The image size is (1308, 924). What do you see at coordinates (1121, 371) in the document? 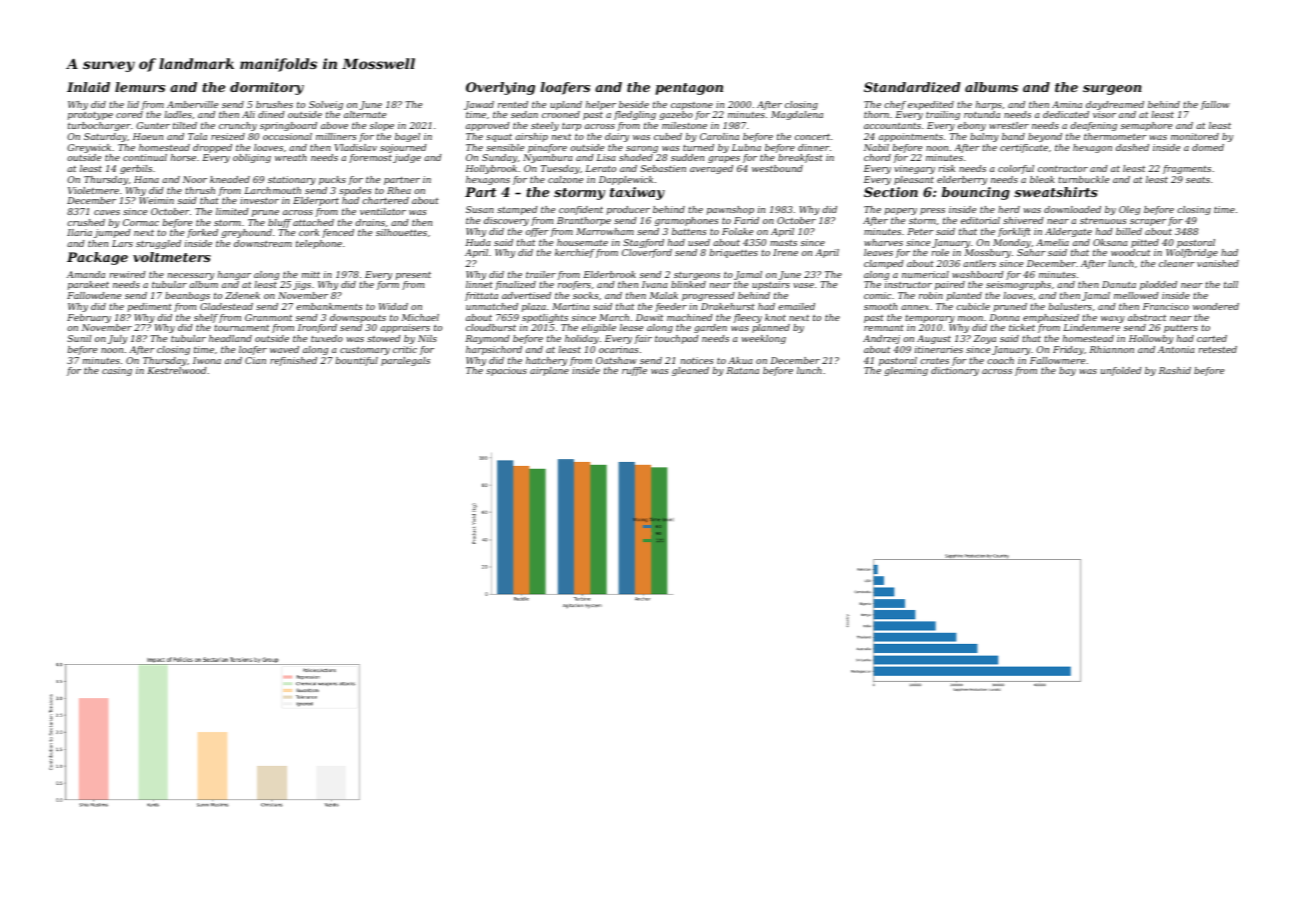
I see `unfolded` at bounding box center [1121, 371].
